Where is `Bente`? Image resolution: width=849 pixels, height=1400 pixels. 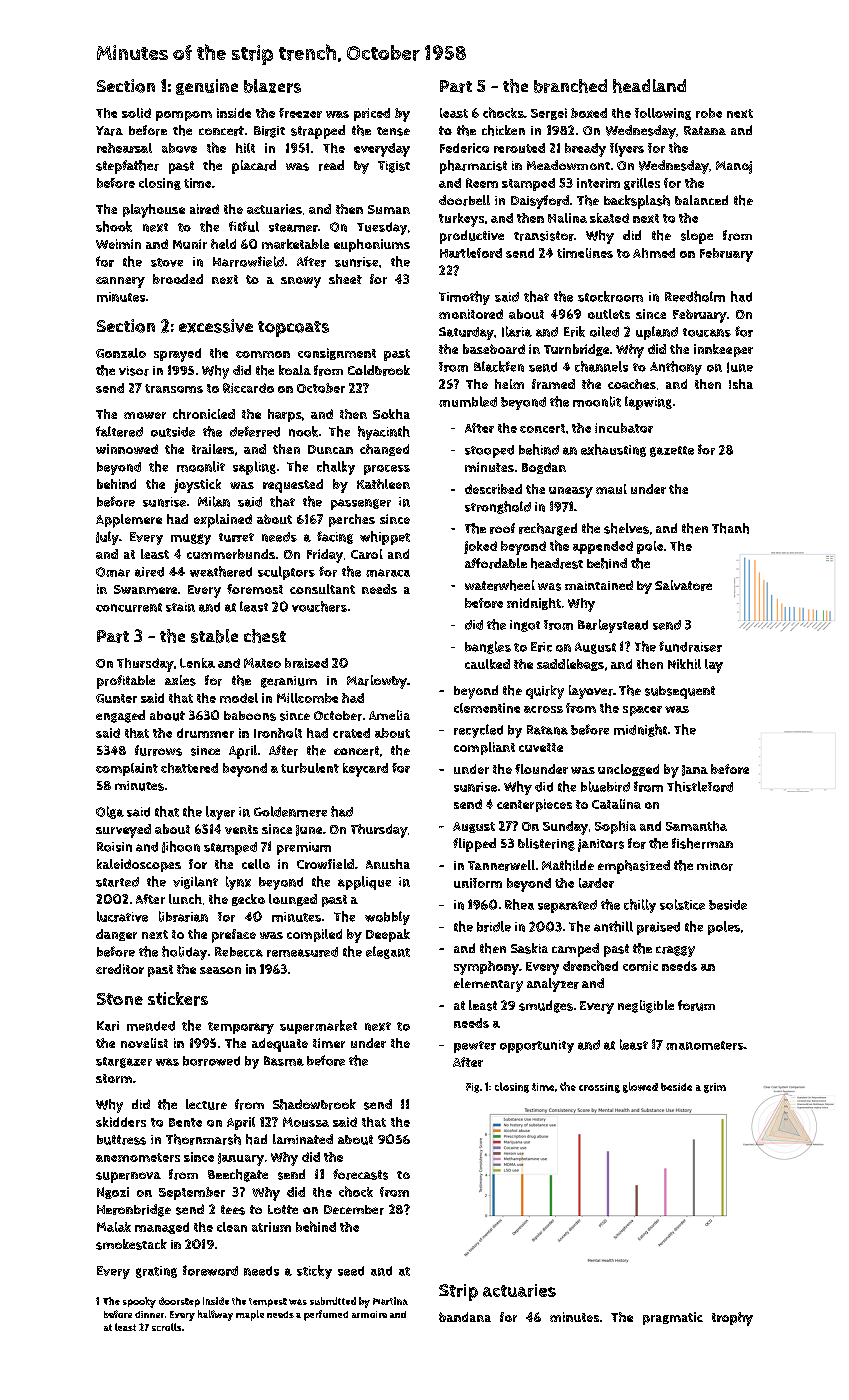 Bente is located at coordinates (185, 1122).
